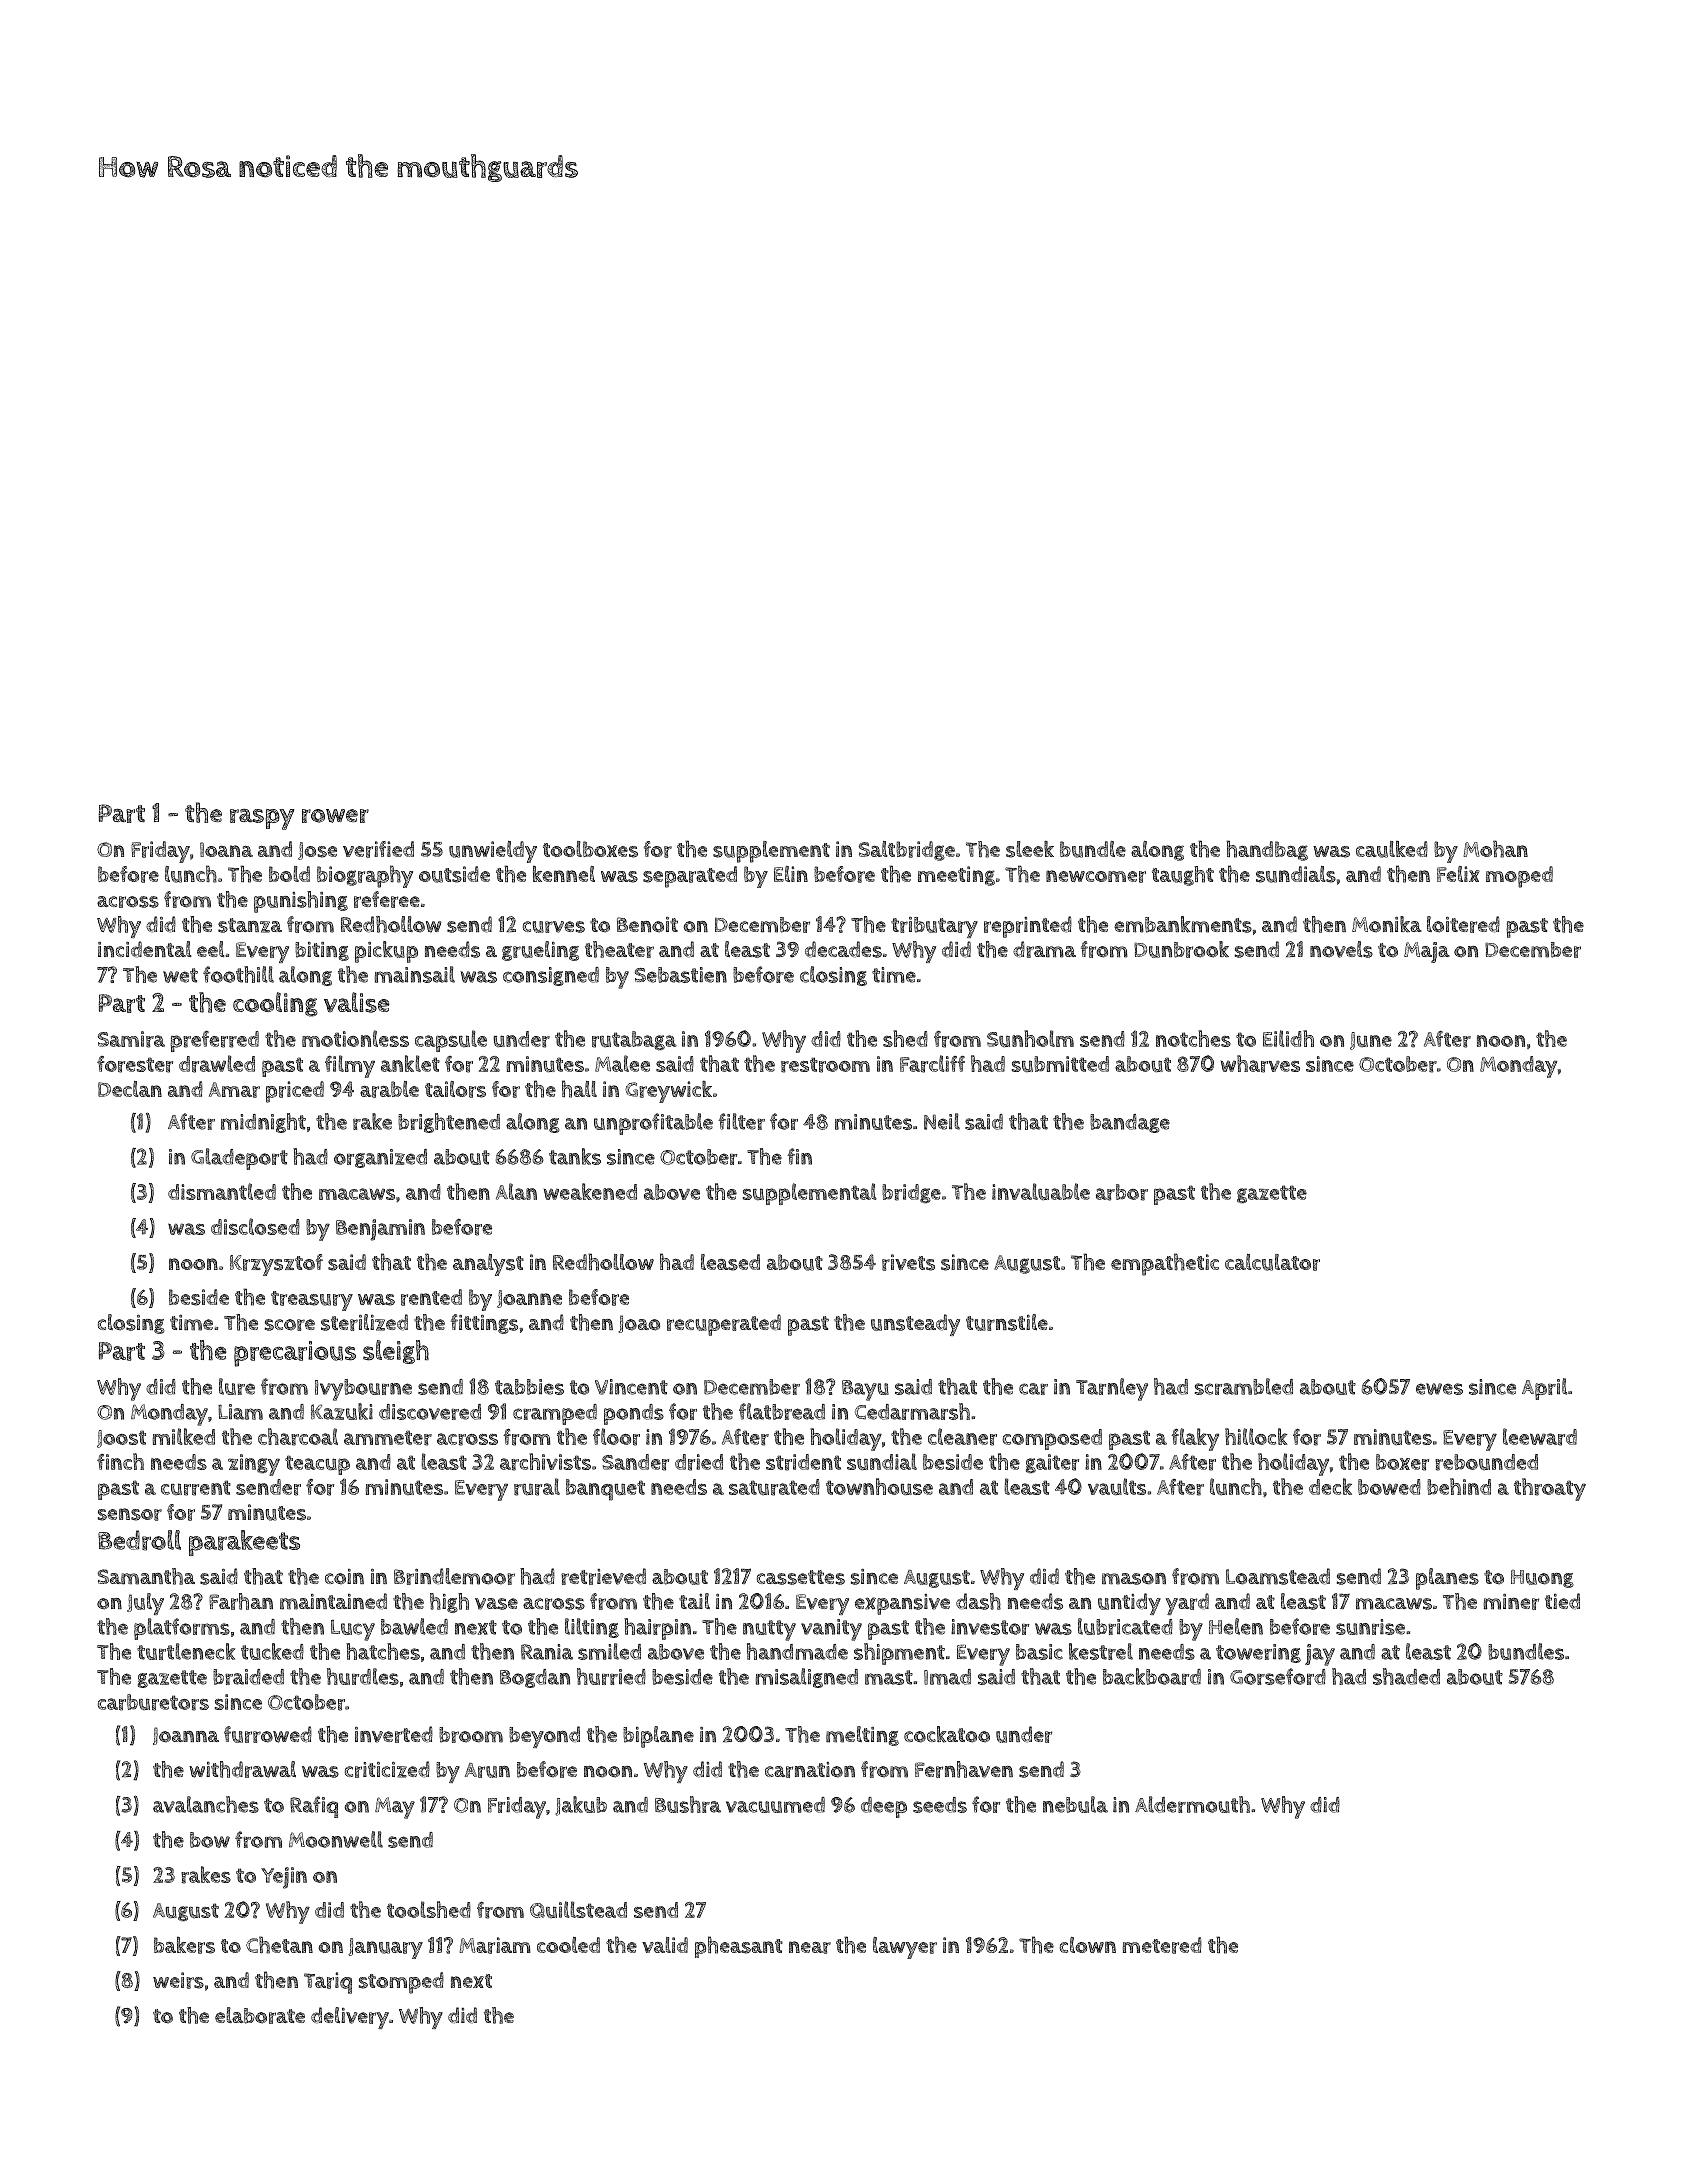 Image resolution: width=1683 pixels, height=2178 pixels. I want to click on Mohan, so click(1495, 849).
